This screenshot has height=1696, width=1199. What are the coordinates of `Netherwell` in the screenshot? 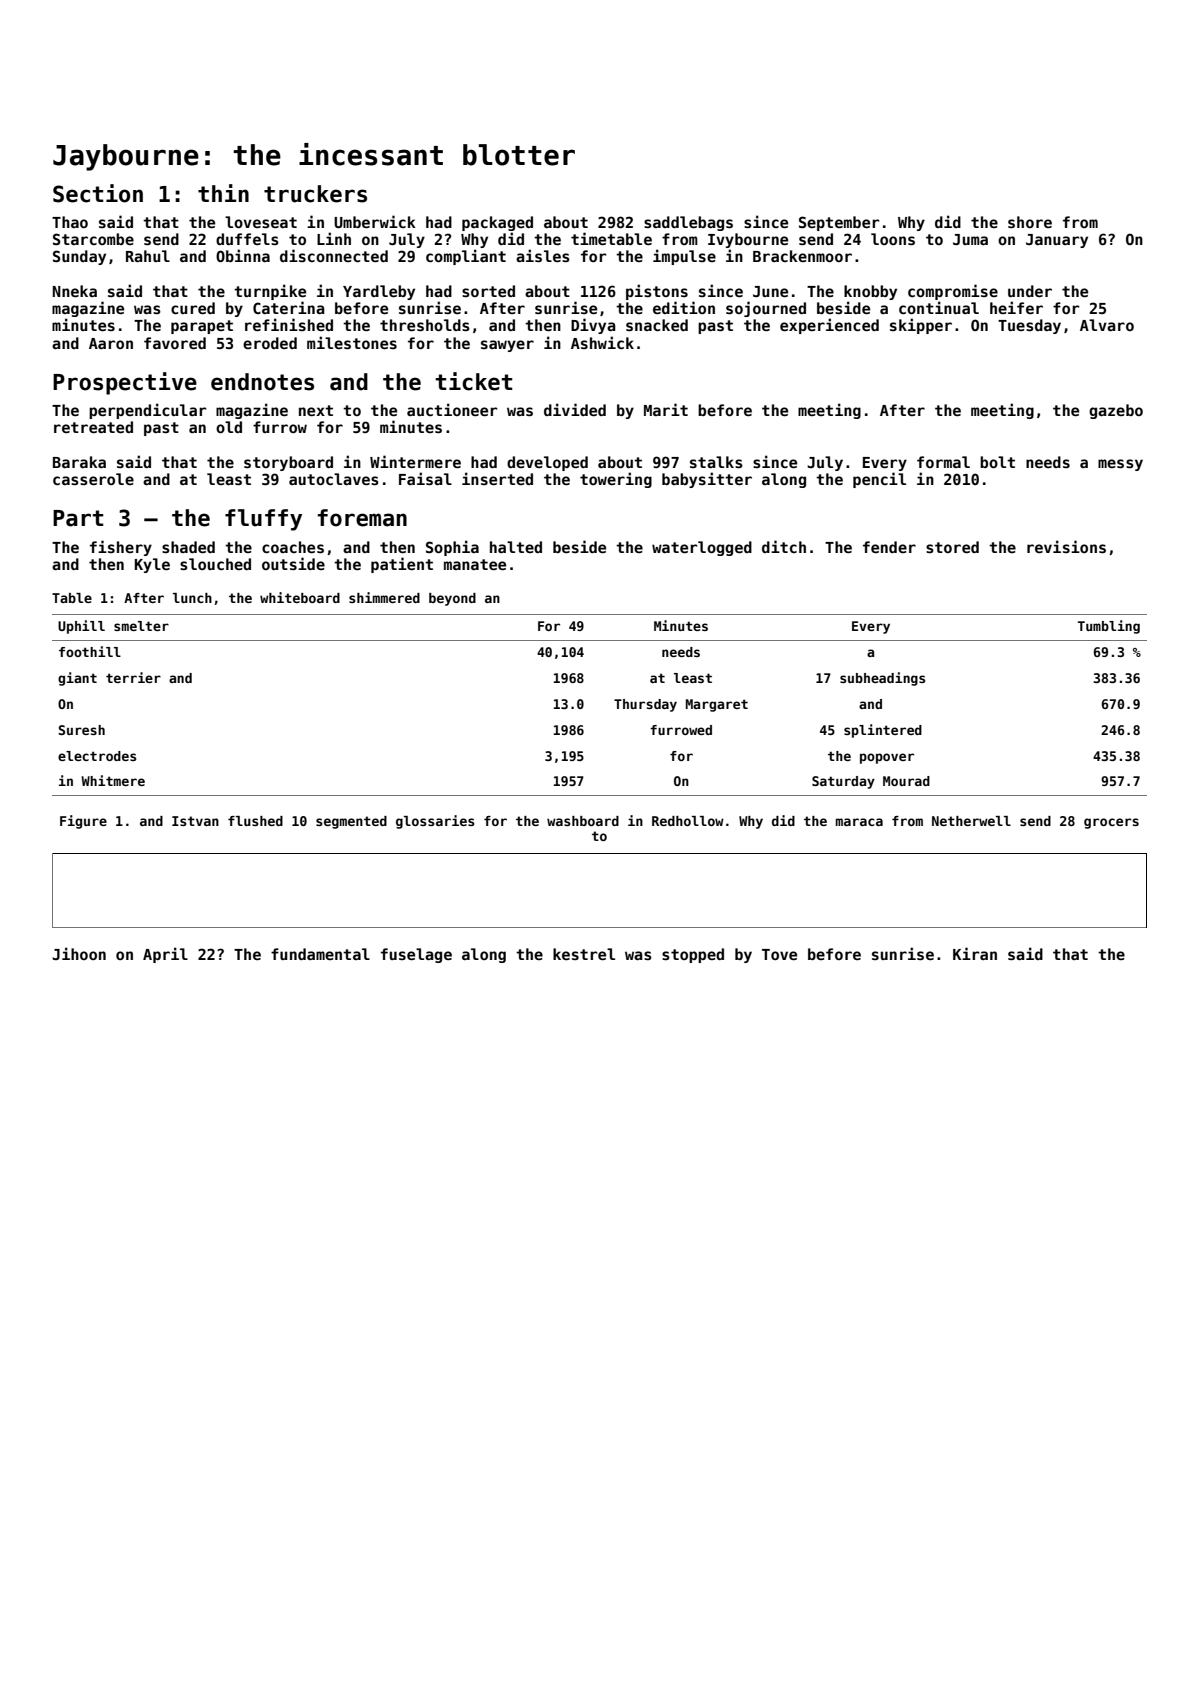 It's located at (971, 821).
